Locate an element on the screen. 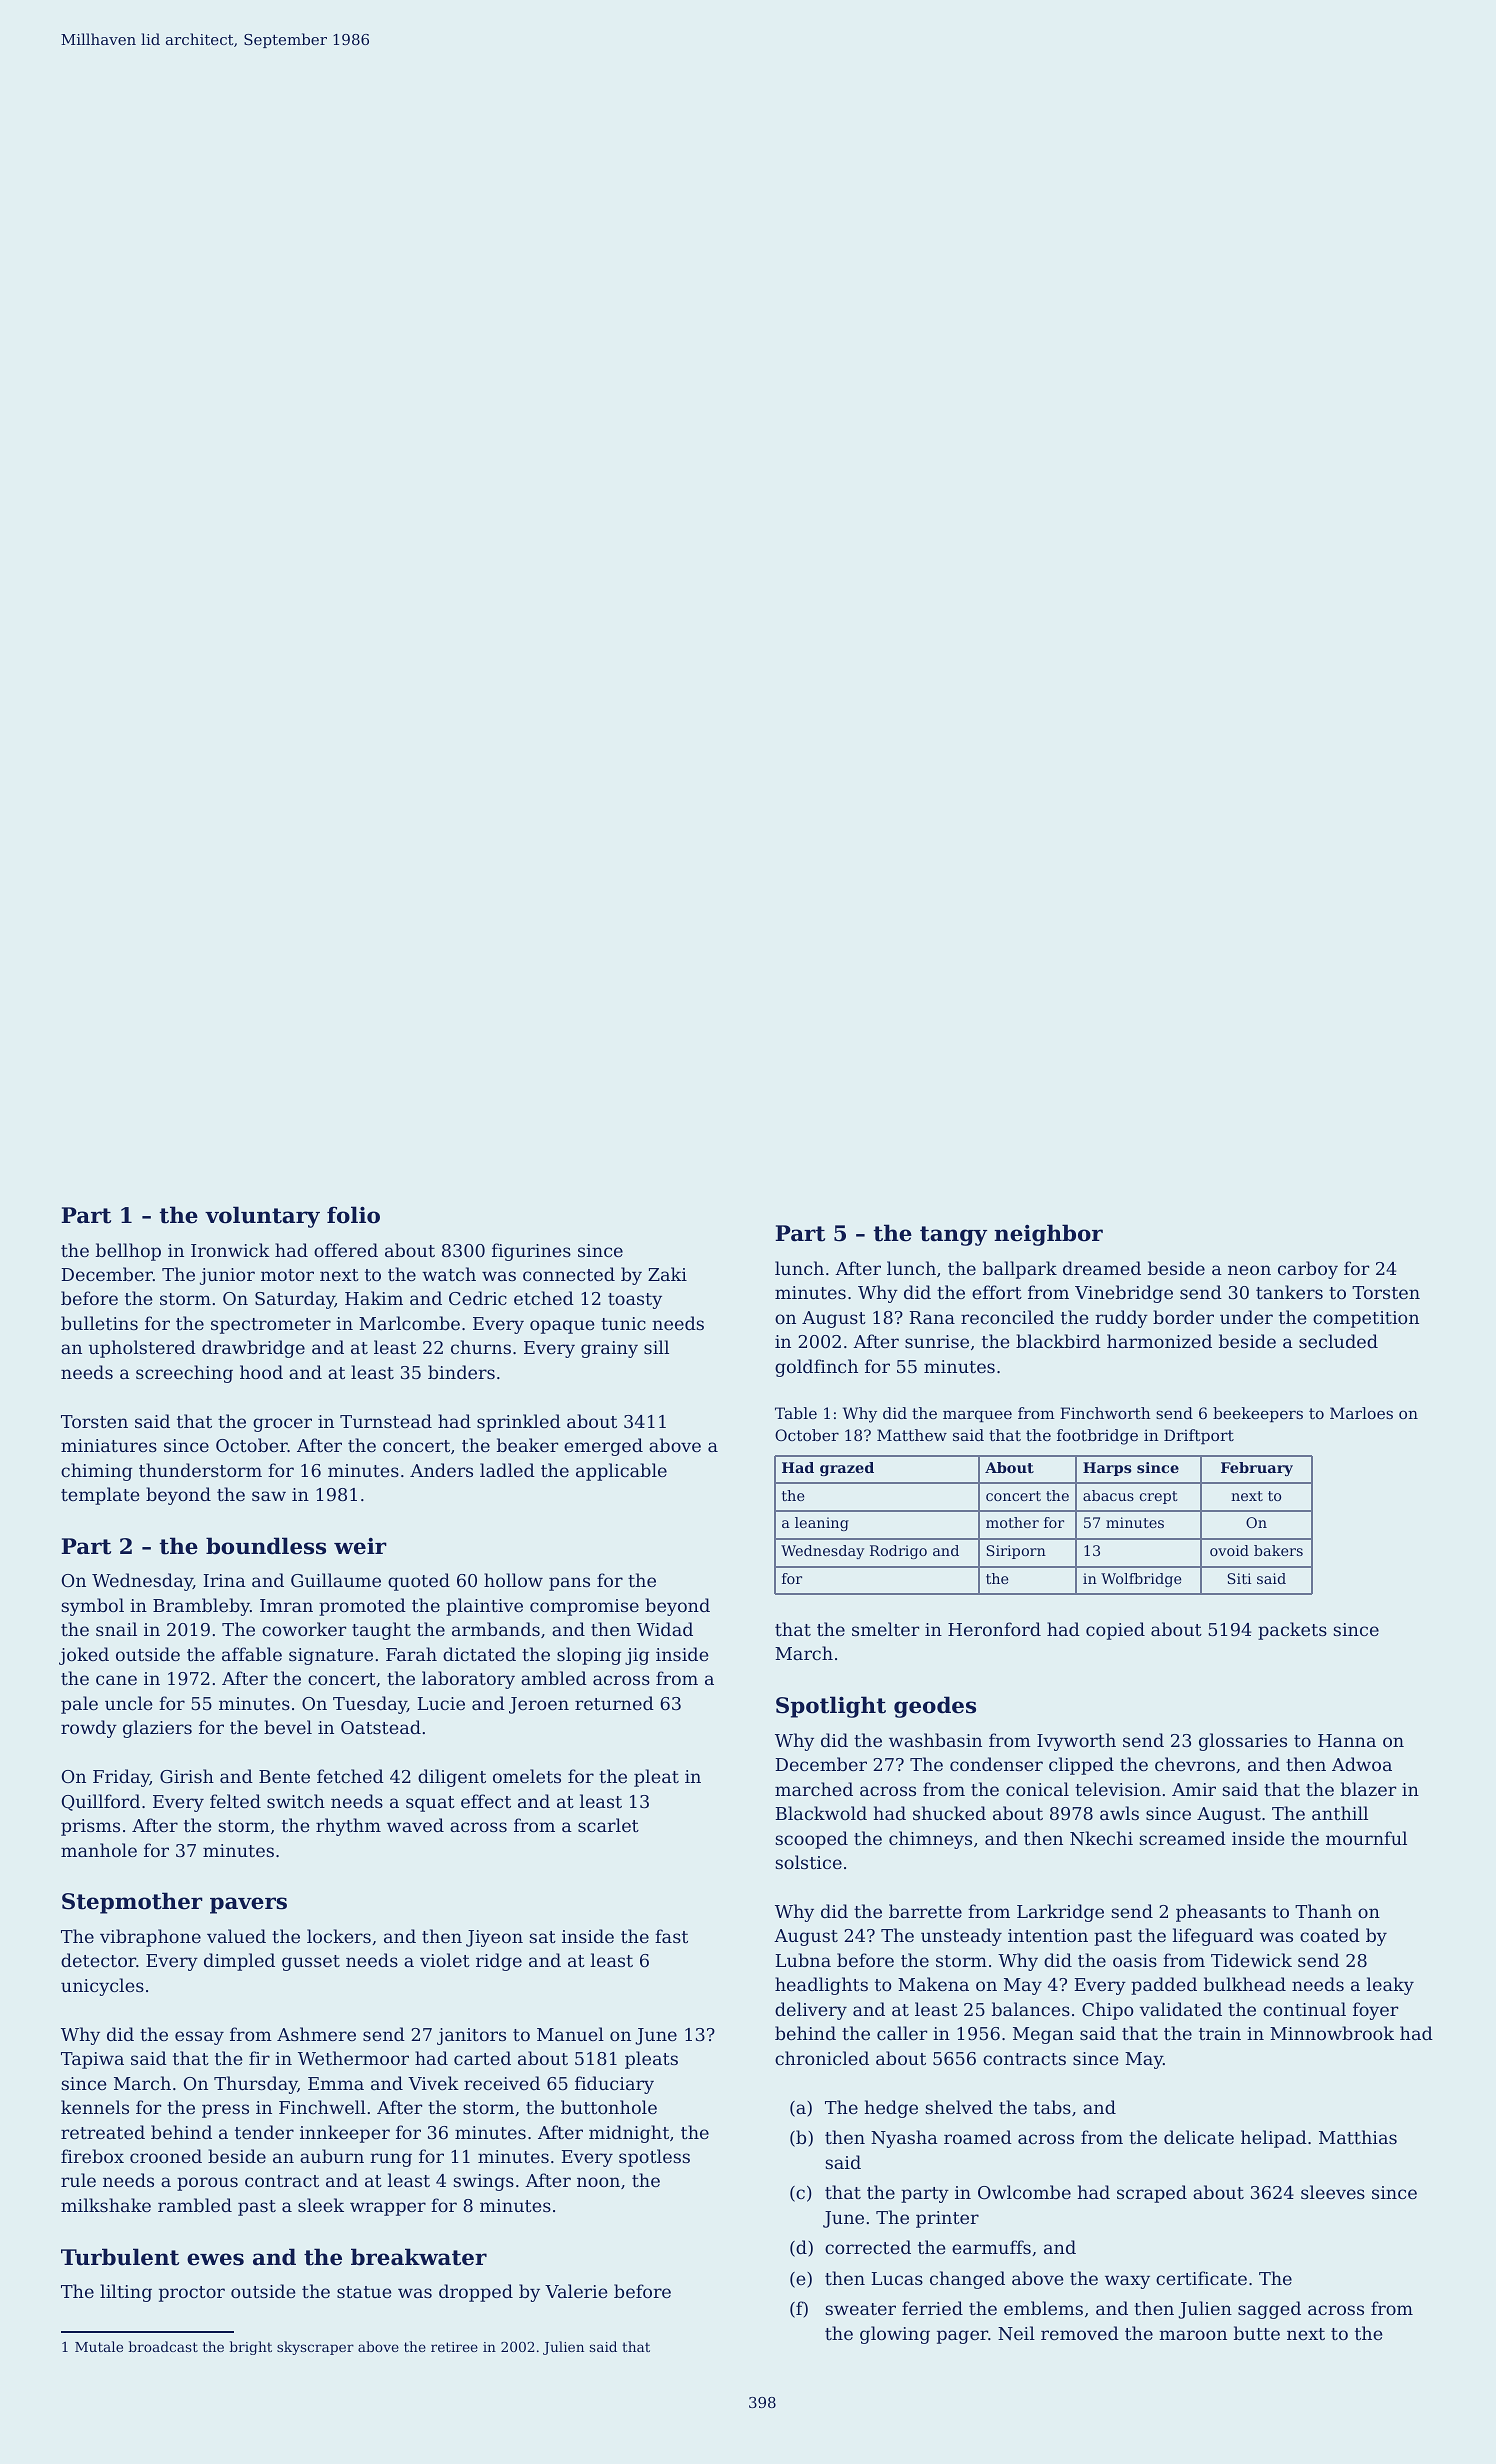 This screenshot has width=1496, height=2464. skyscraper is located at coordinates (315, 2348).
